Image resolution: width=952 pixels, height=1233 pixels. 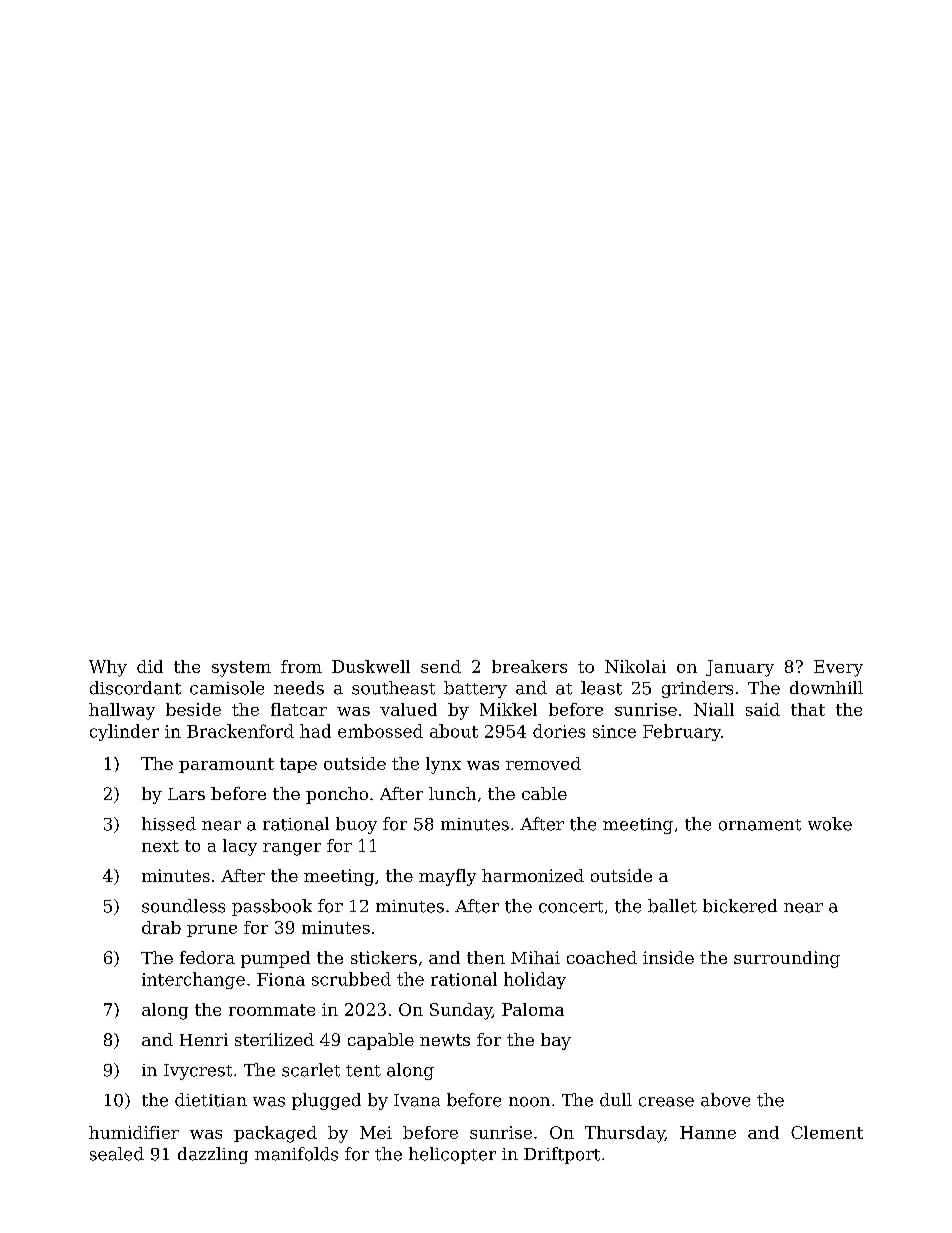 I want to click on removed, so click(x=543, y=763).
